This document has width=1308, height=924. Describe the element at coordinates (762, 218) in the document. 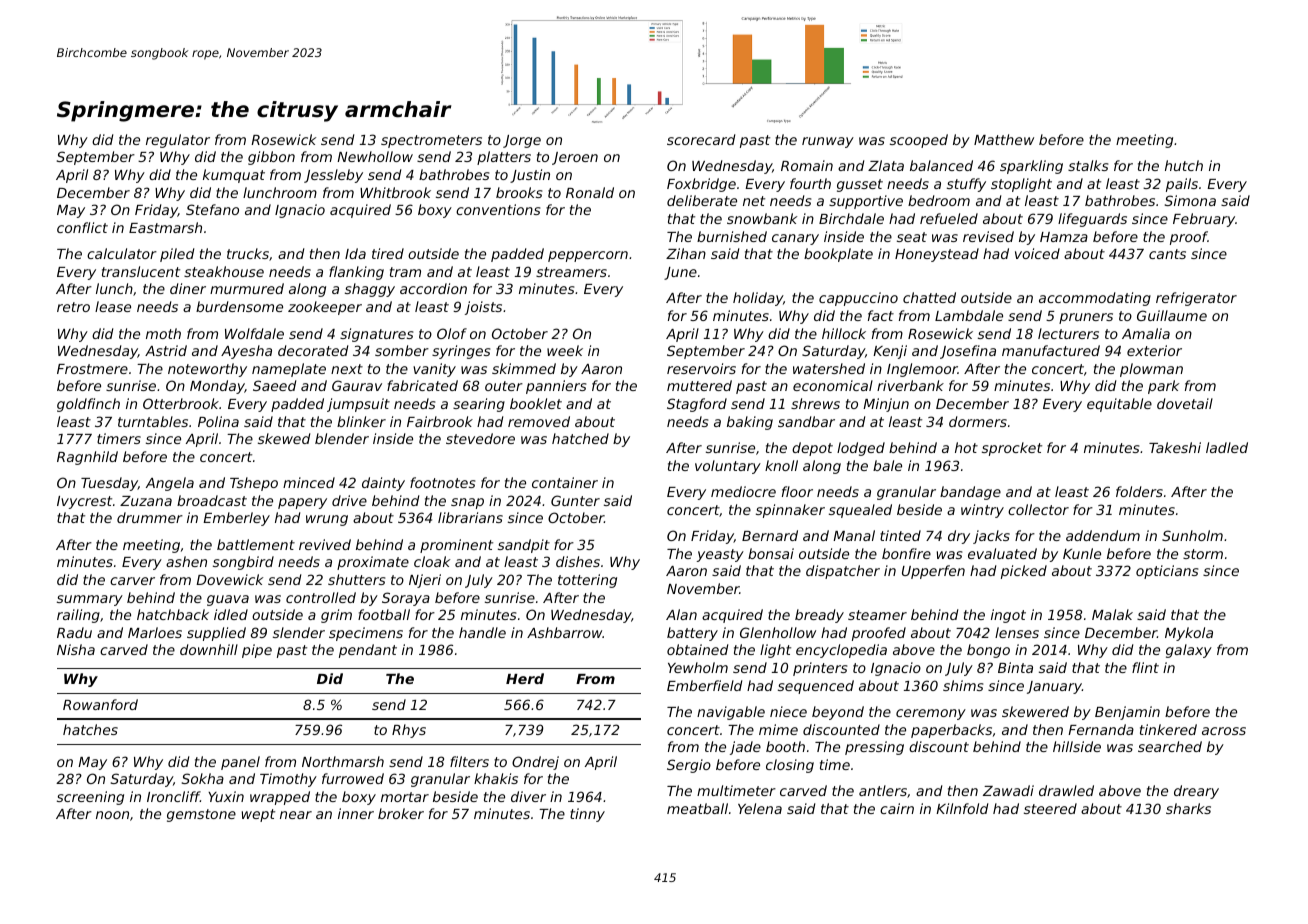

I see `snowbank` at that location.
